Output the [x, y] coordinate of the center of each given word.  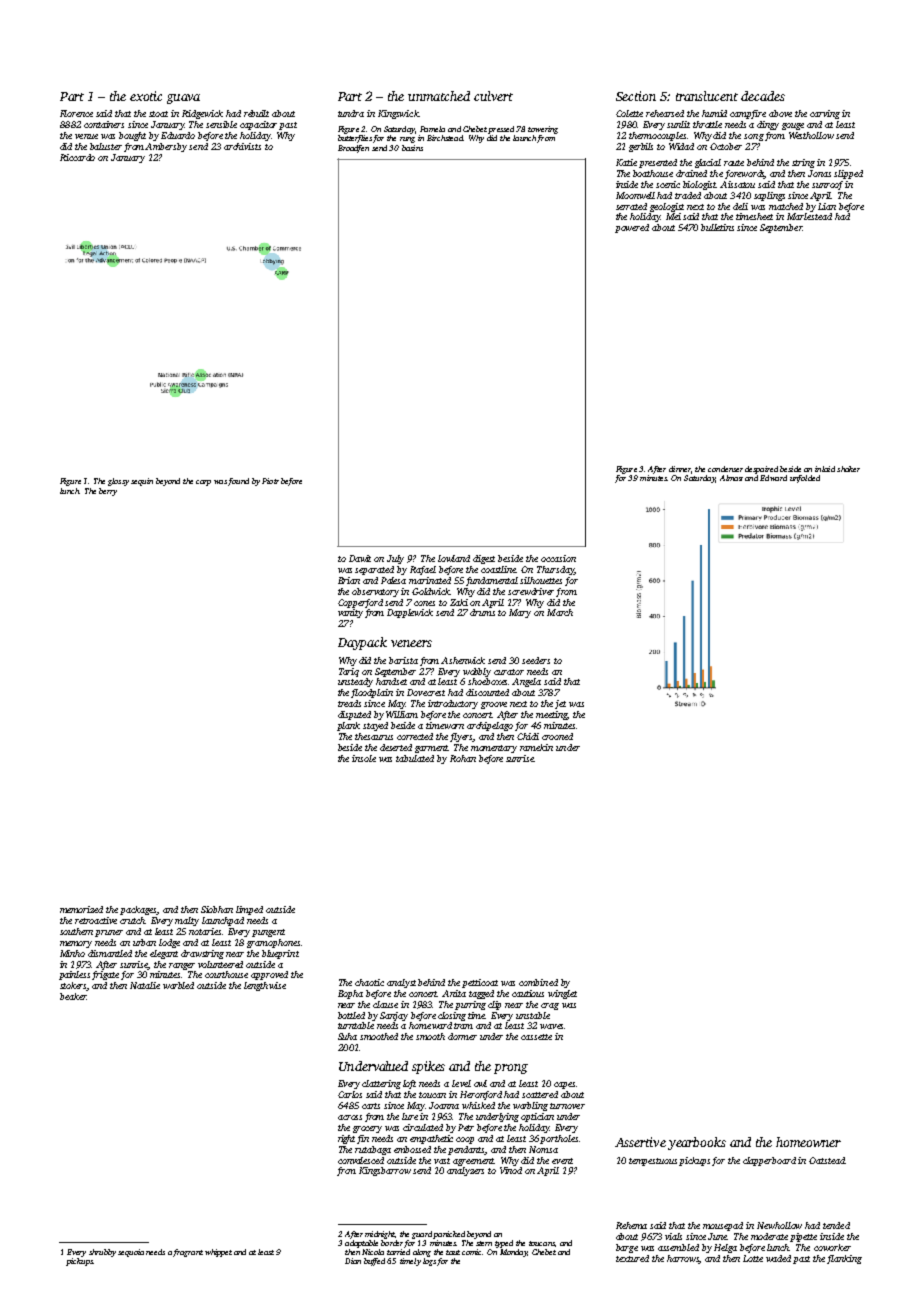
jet [560, 704]
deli [740, 206]
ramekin [536, 747]
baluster [106, 146]
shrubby [102, 1253]
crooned [557, 736]
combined [538, 982]
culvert [493, 96]
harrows [683, 1259]
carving [825, 114]
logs [429, 1262]
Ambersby [166, 147]
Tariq [349, 672]
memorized [81, 909]
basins [412, 148]
